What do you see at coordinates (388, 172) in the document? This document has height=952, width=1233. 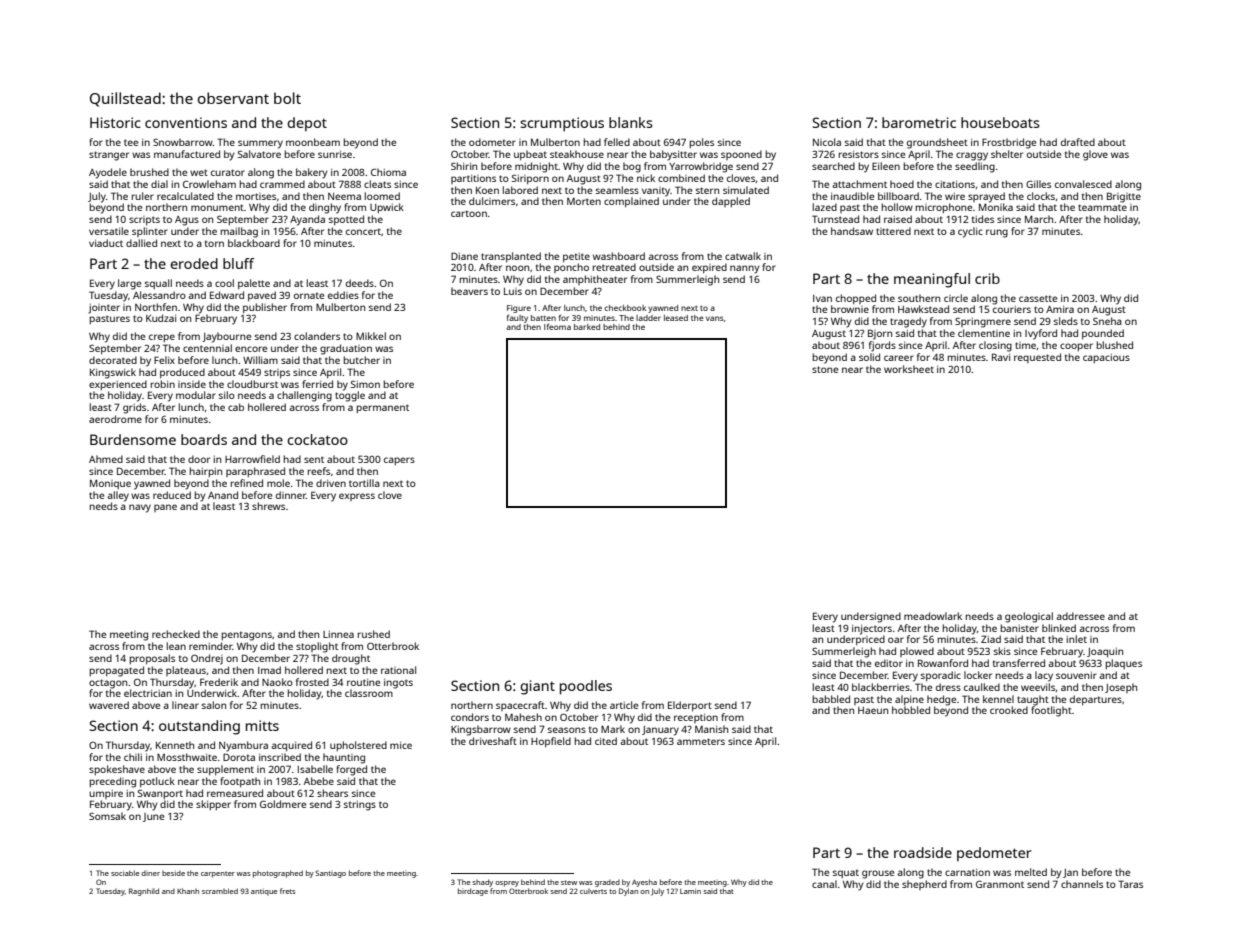 I see `Chioma` at bounding box center [388, 172].
